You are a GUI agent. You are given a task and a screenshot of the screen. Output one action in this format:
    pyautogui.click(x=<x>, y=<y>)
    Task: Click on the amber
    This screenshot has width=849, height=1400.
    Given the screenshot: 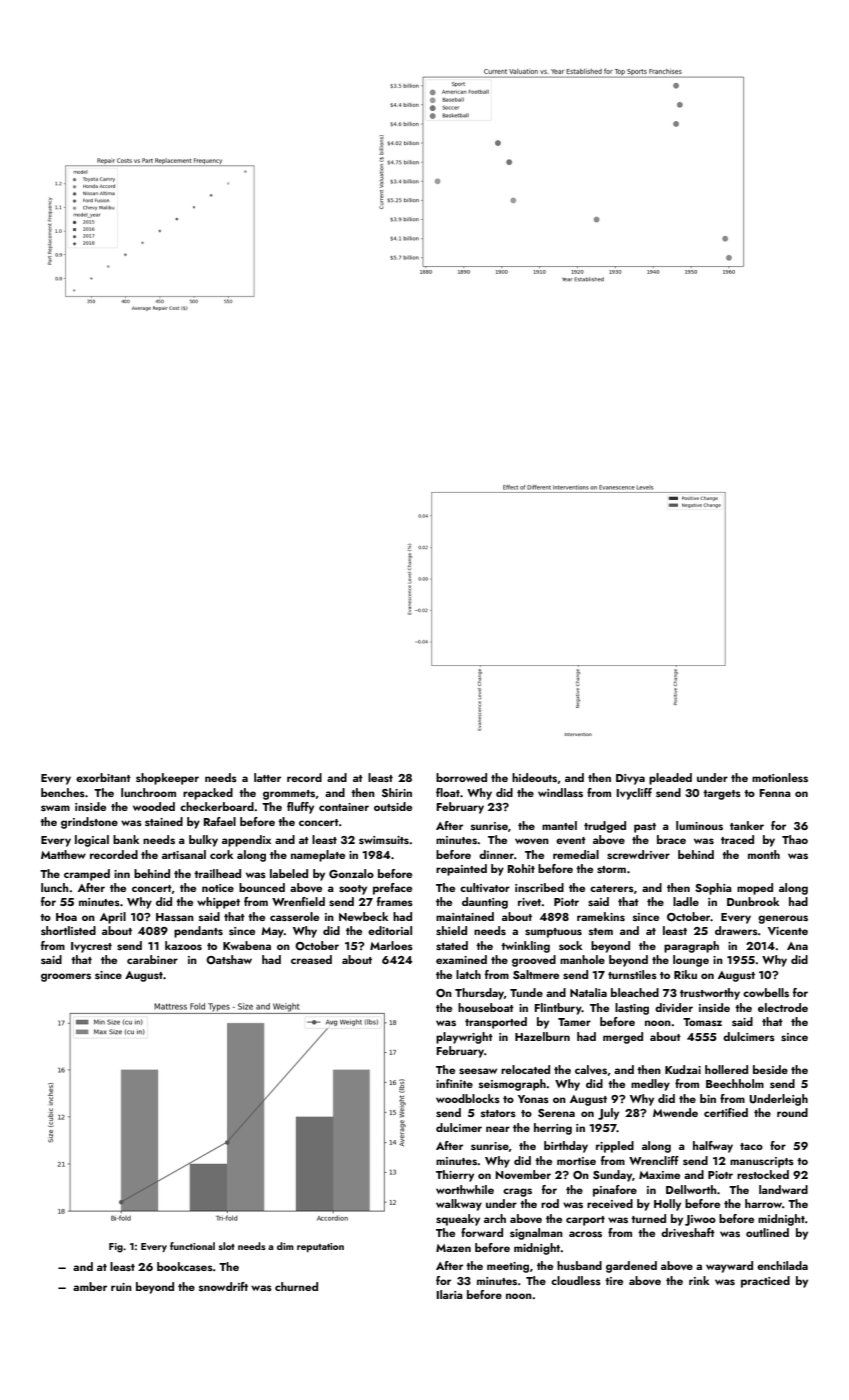 What is the action you would take?
    pyautogui.click(x=90, y=1286)
